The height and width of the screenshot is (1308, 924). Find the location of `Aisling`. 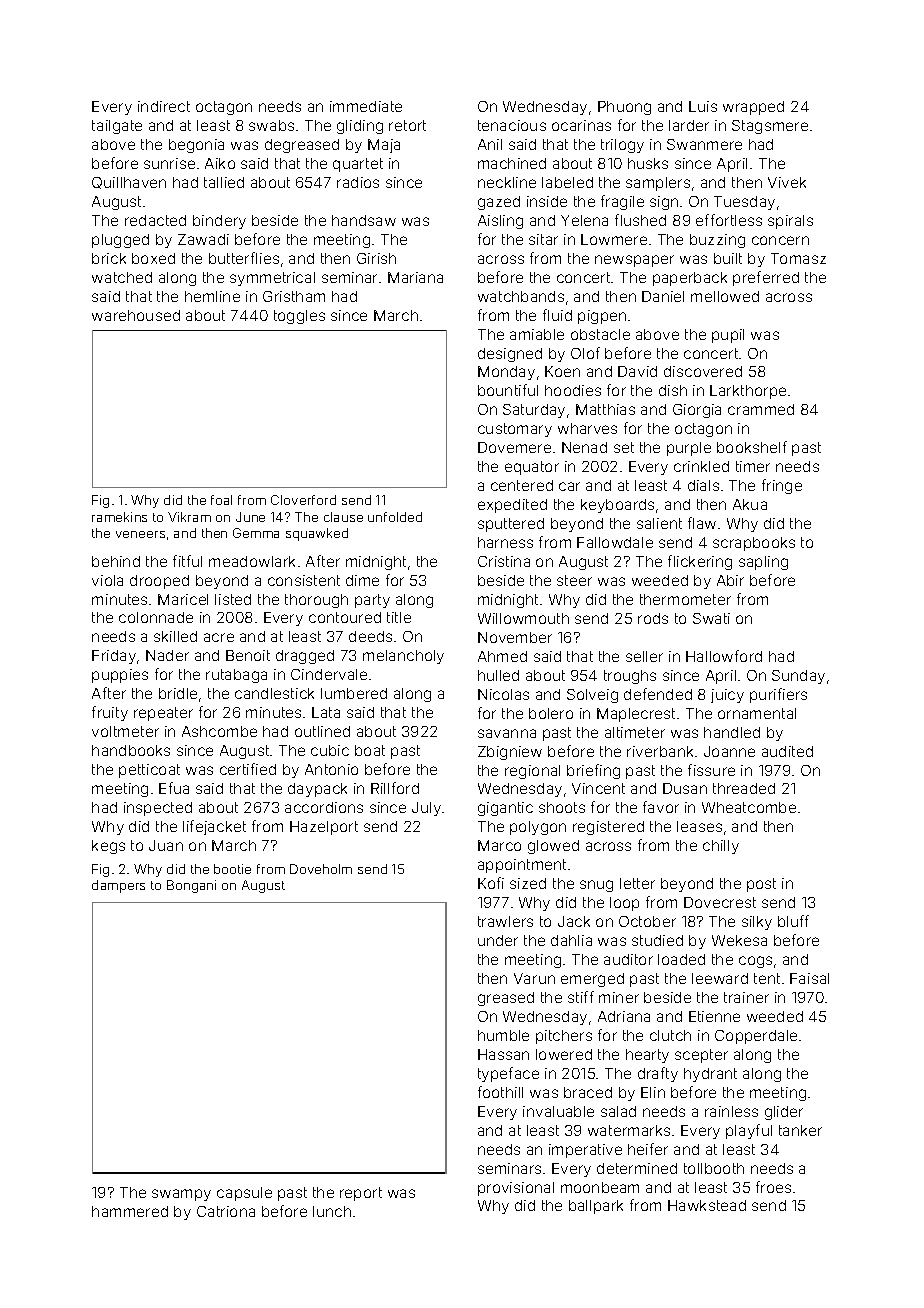

Aisling is located at coordinates (500, 222).
